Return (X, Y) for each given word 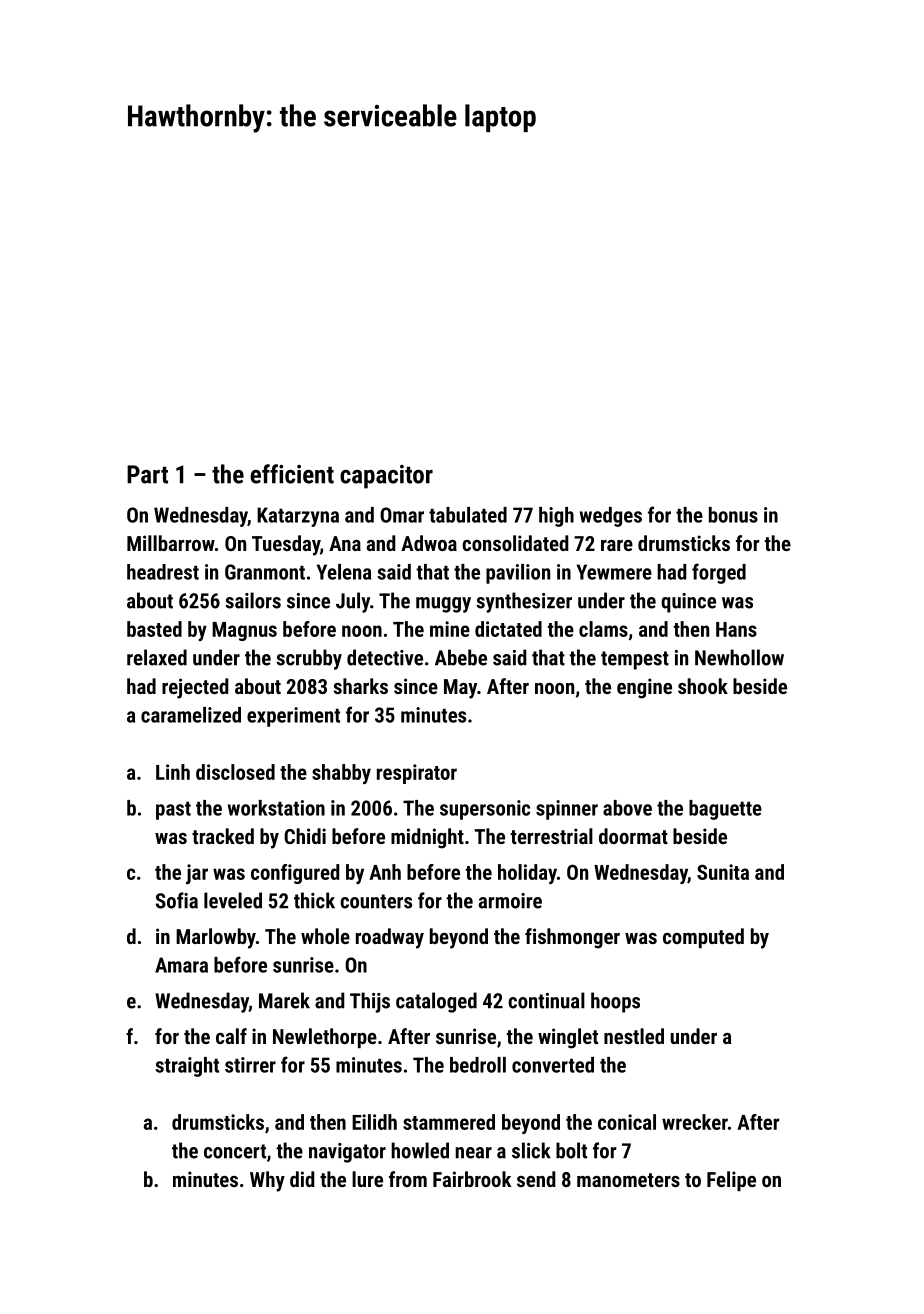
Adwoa (429, 543)
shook (703, 686)
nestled (634, 1036)
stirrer (250, 1065)
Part (147, 474)
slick (531, 1150)
